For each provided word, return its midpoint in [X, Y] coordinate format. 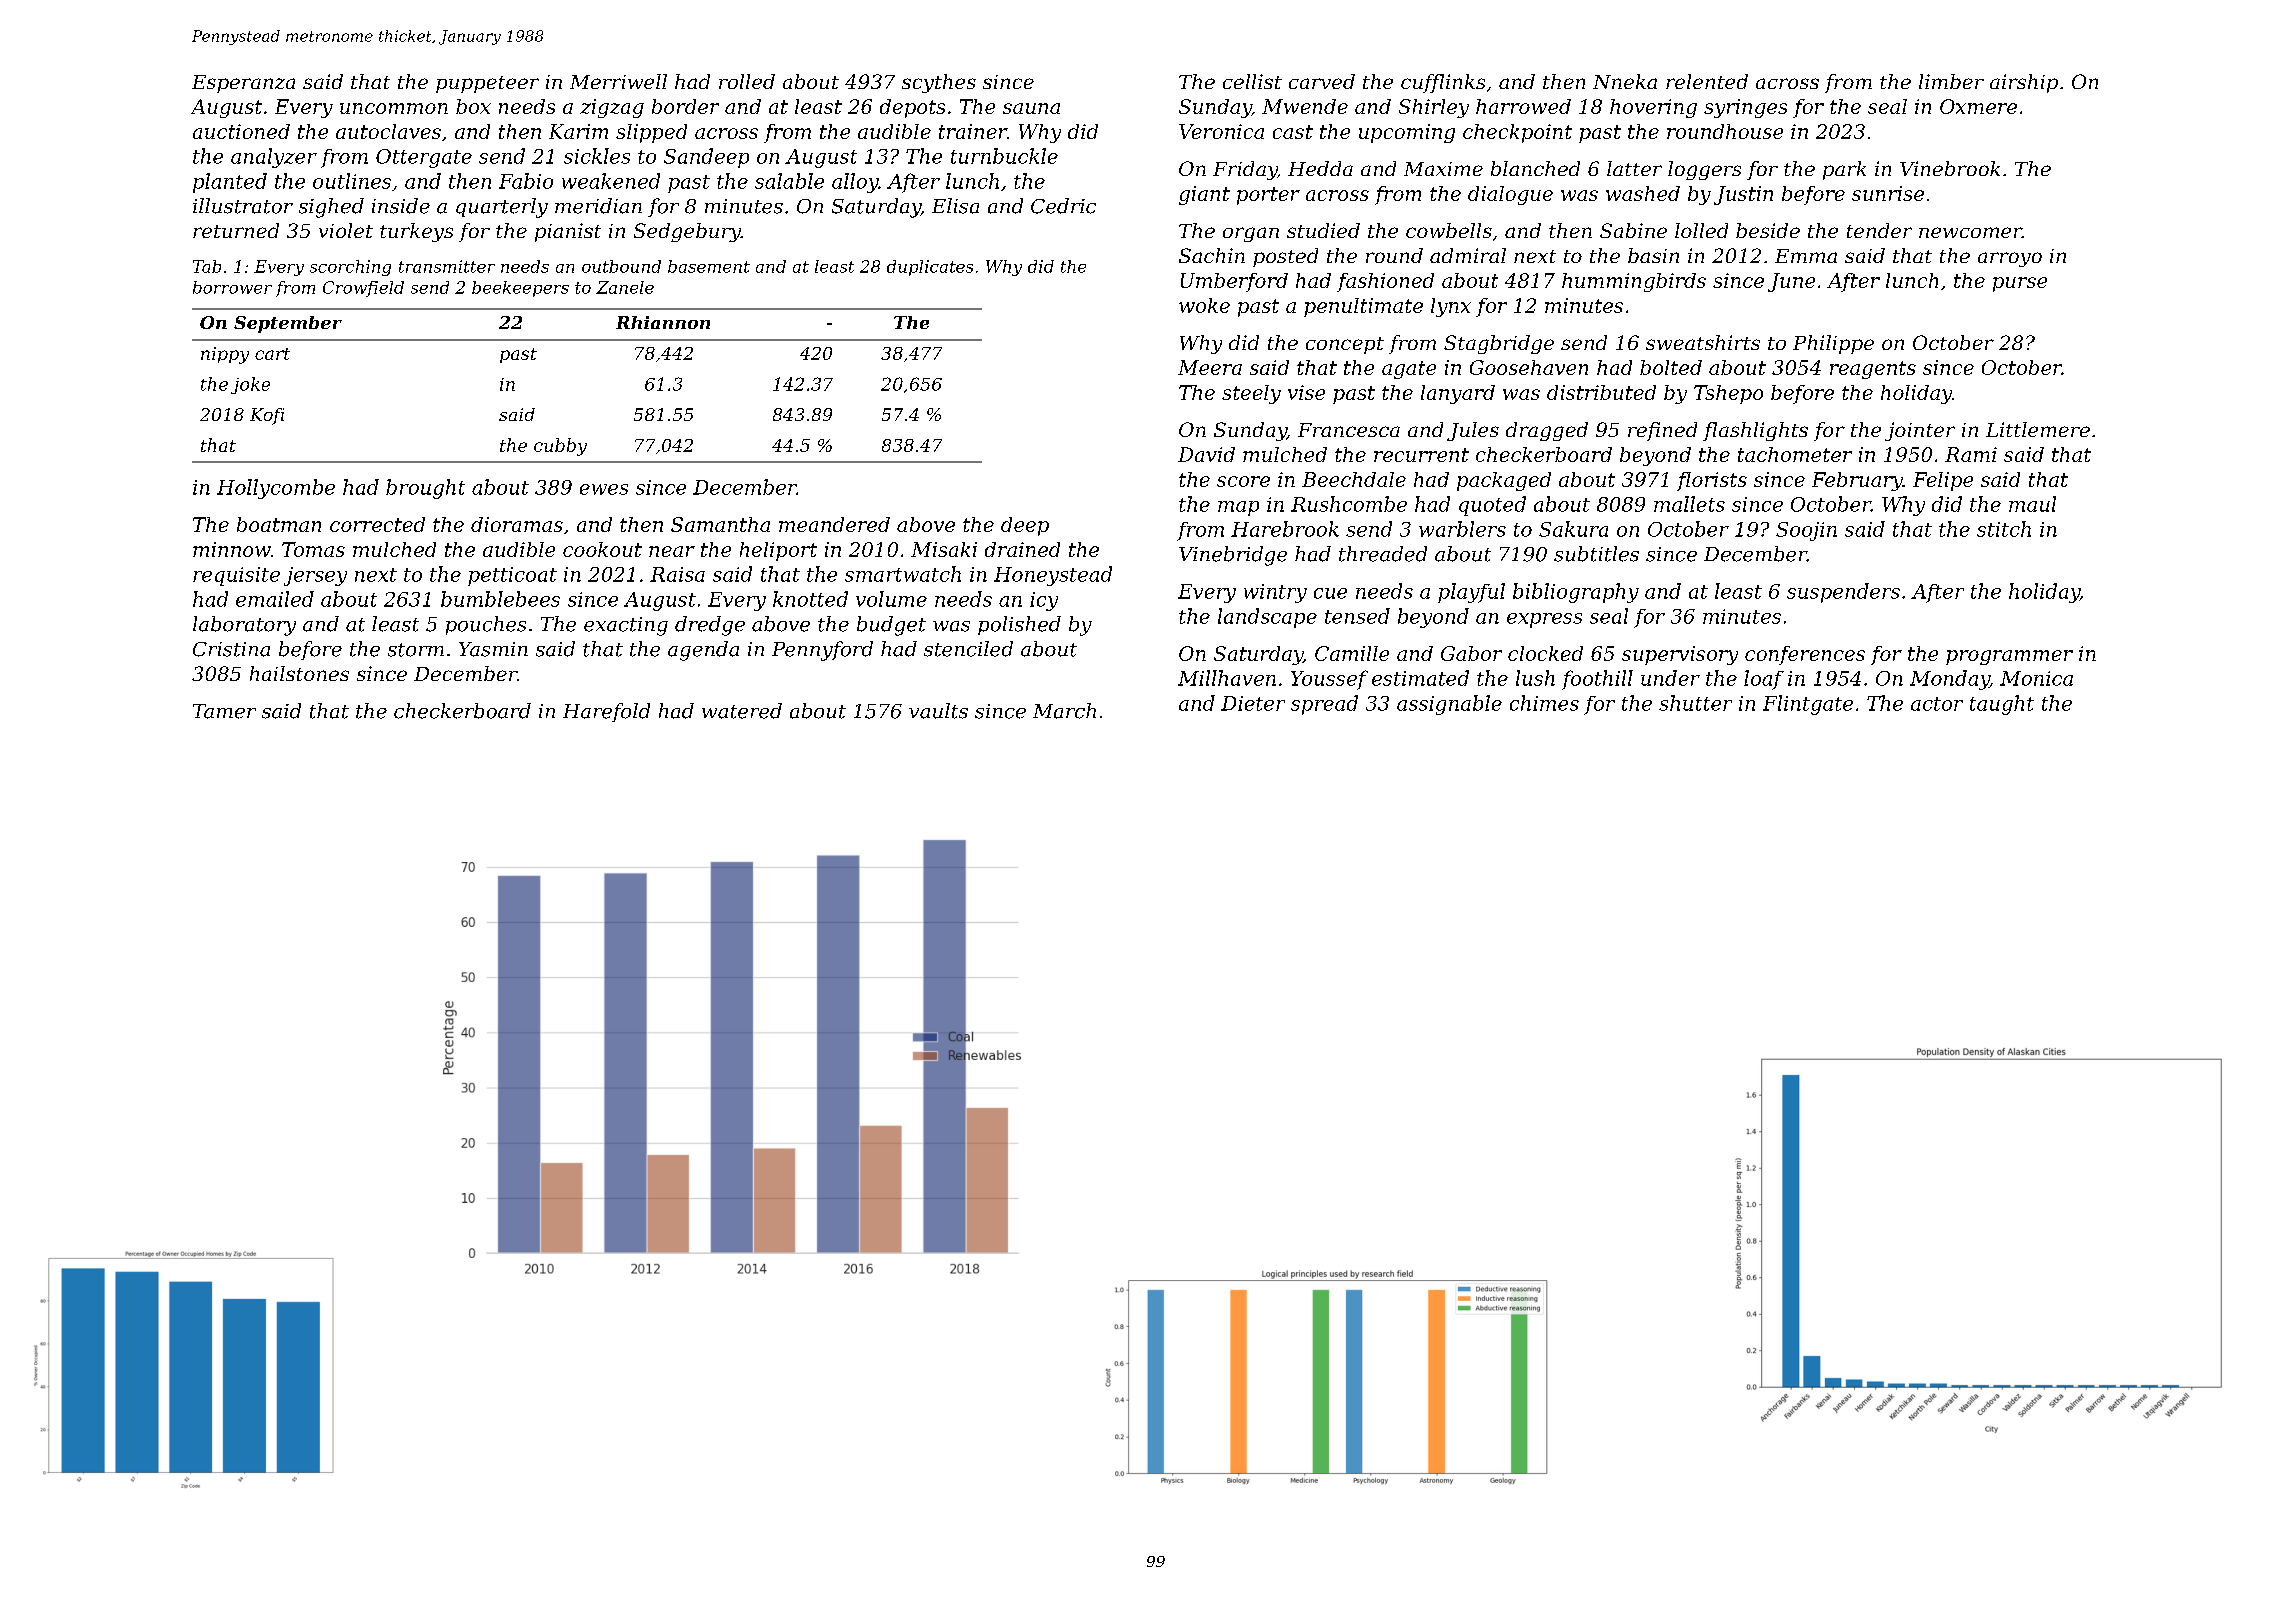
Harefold [606, 712]
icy [1044, 601]
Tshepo [1728, 394]
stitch [2004, 529]
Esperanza [243, 84]
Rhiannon [663, 322]
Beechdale [1354, 479]
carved [1322, 81]
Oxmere [1978, 106]
